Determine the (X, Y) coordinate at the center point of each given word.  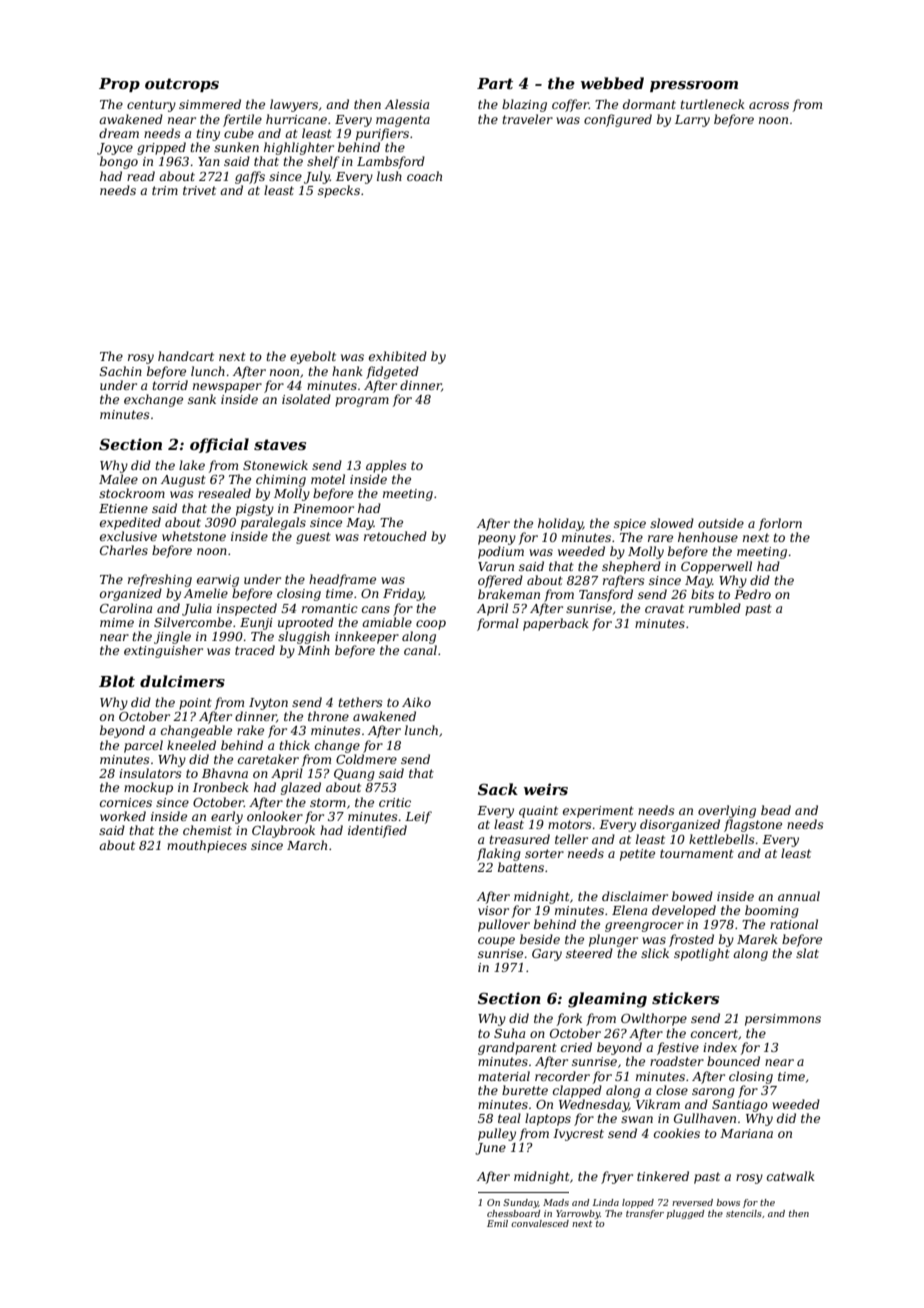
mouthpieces (207, 846)
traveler (527, 119)
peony (497, 540)
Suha (509, 1033)
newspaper (227, 388)
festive (678, 1048)
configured (618, 120)
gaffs (250, 177)
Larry (692, 121)
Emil (497, 1223)
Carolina (126, 608)
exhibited (398, 356)
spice (630, 525)
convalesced (540, 1223)
